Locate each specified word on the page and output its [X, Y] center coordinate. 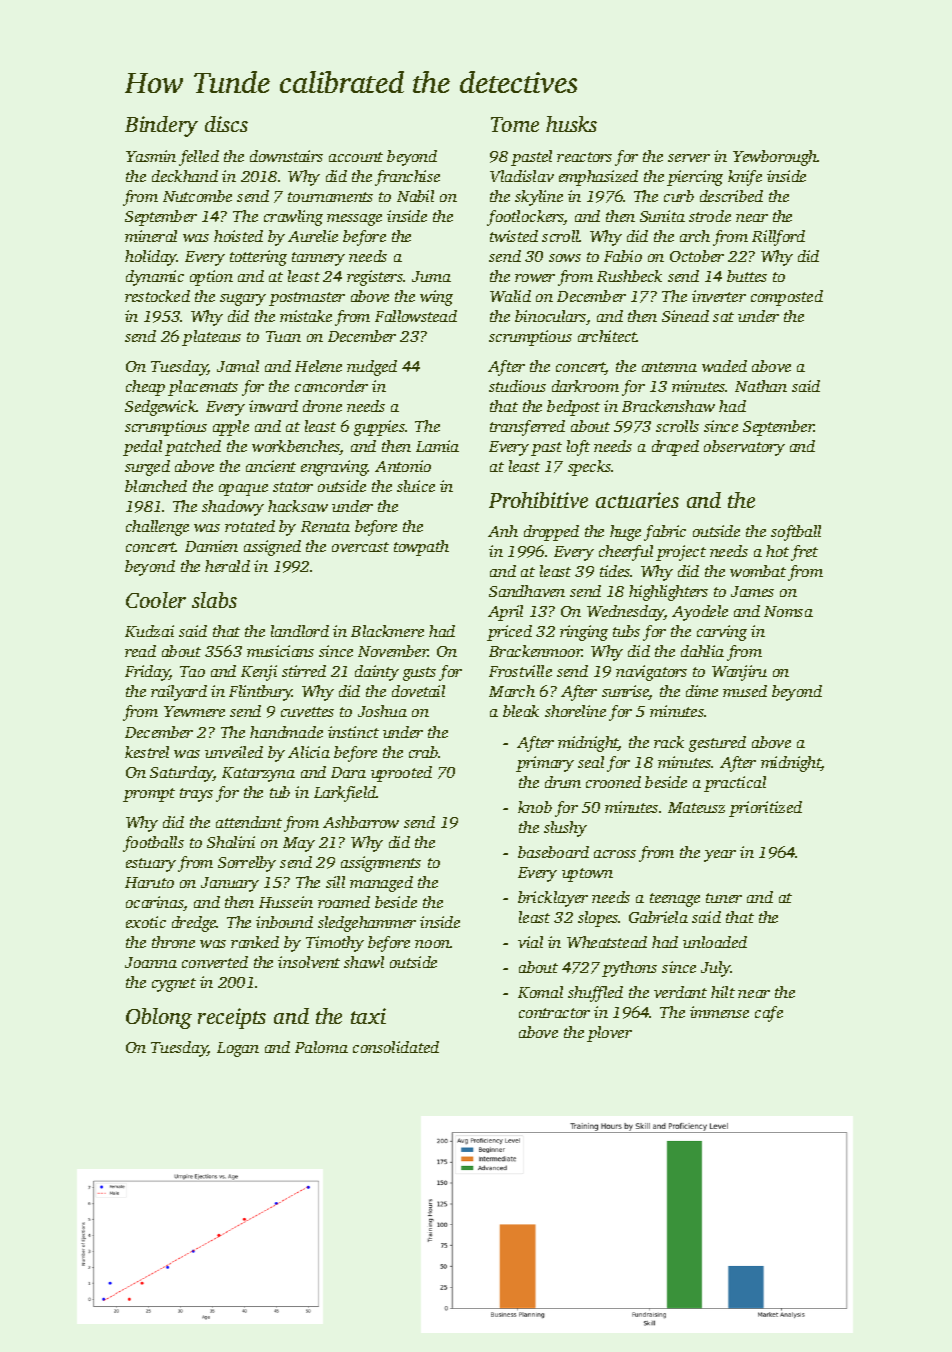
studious [517, 386]
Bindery [161, 126]
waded [724, 366]
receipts [232, 1018]
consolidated [396, 1047]
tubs [626, 631]
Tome [515, 124]
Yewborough [775, 158]
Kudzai [149, 631]
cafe [769, 1014]
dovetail [418, 691]
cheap [145, 388]
